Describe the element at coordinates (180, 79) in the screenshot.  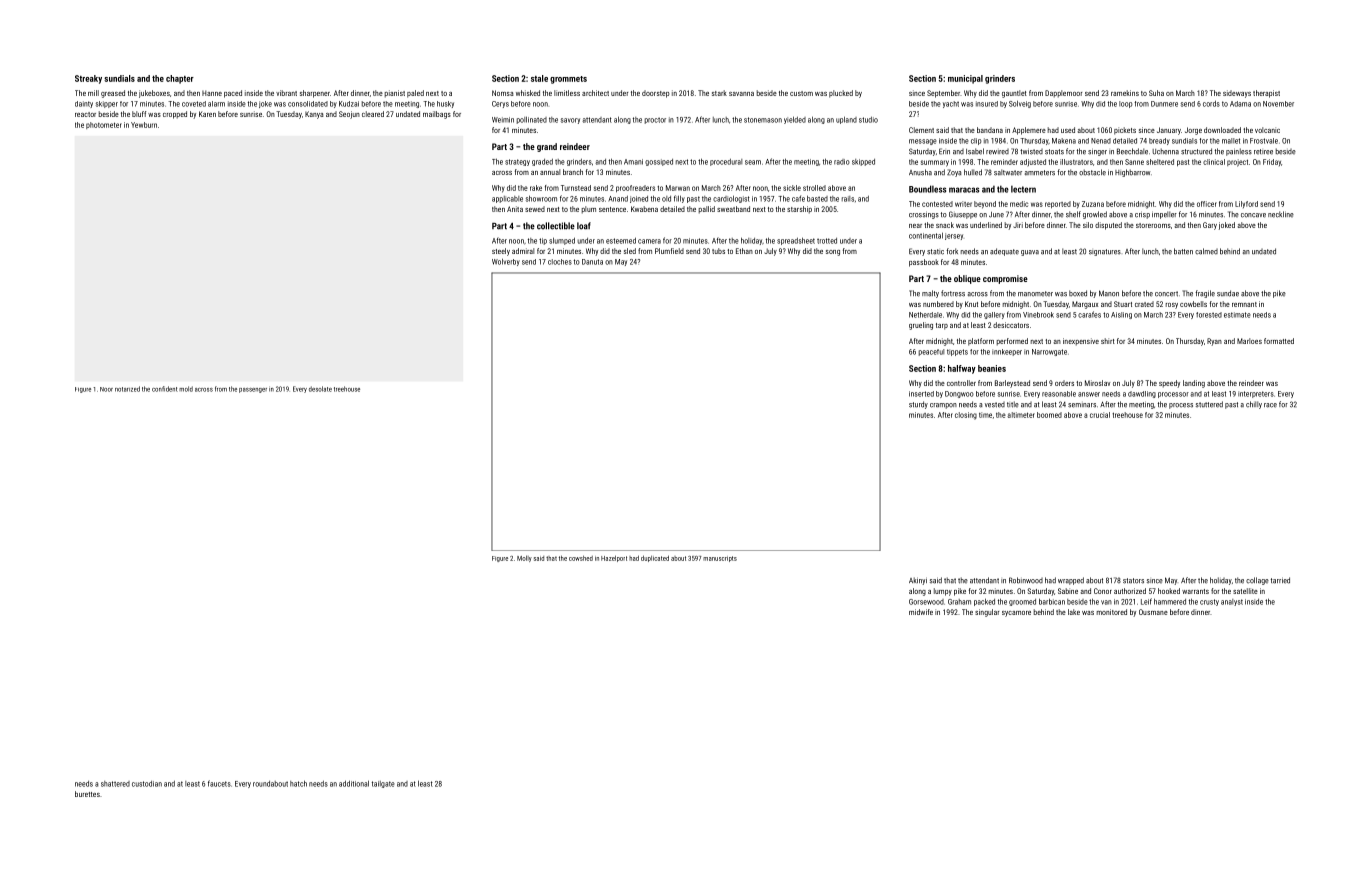
I see `chapter` at that location.
